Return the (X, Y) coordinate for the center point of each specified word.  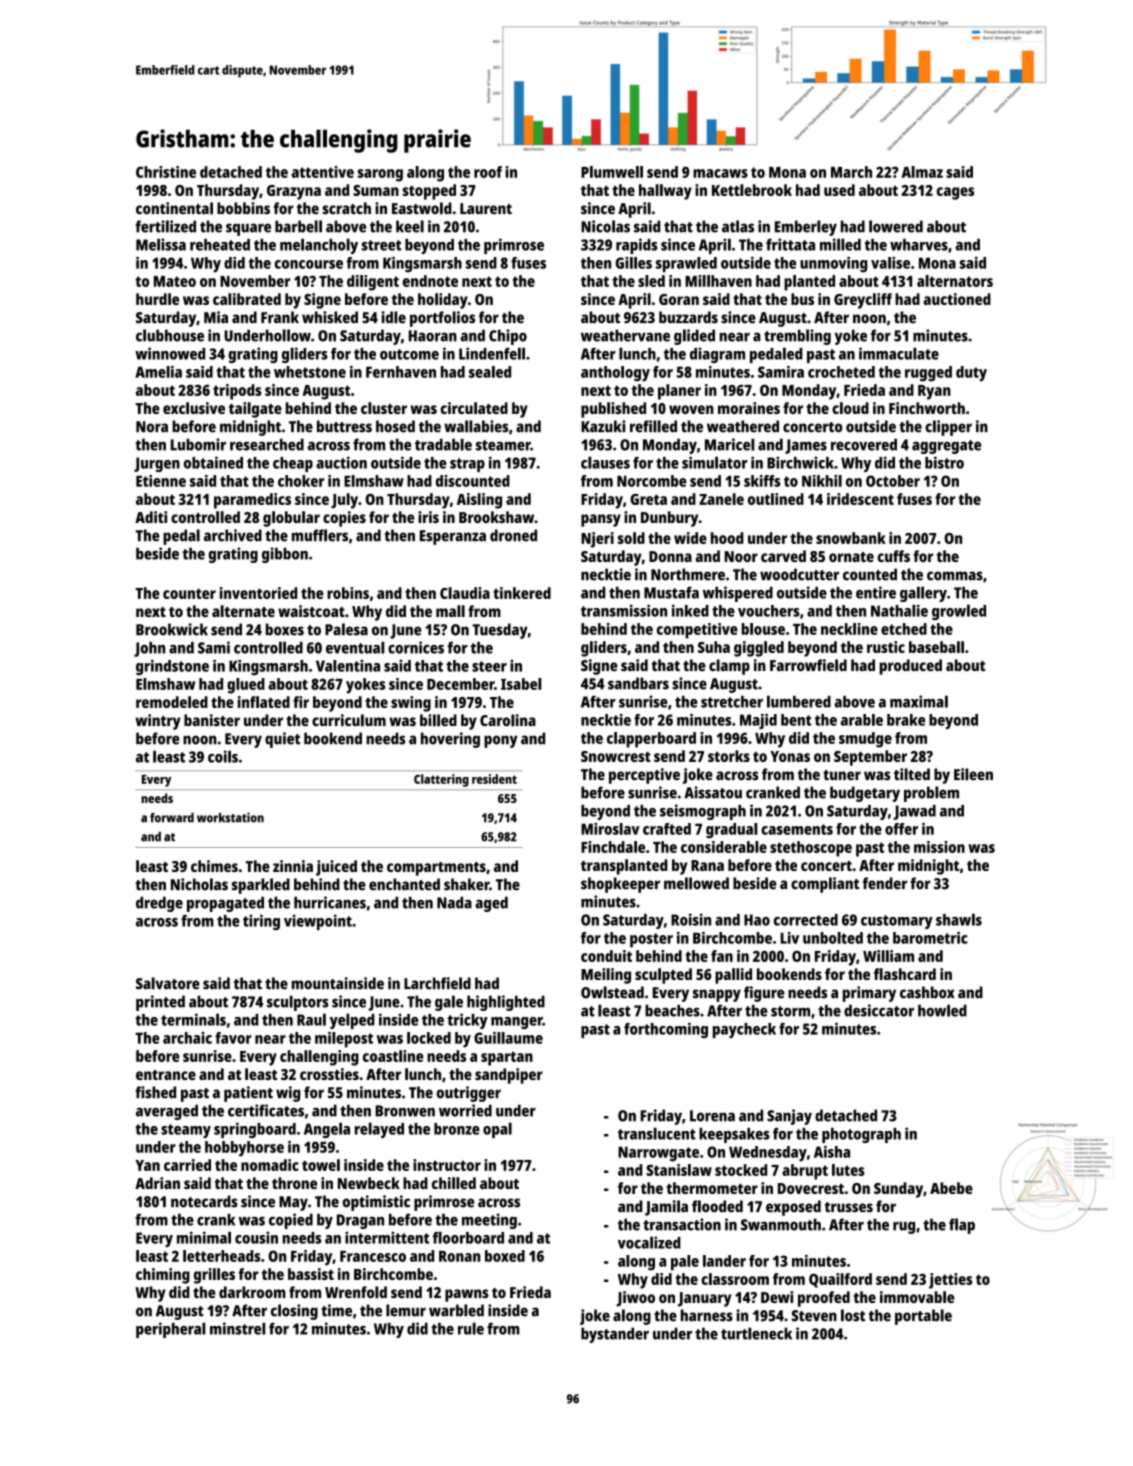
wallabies (476, 426)
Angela (327, 1130)
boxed (505, 1256)
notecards (204, 1201)
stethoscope (811, 849)
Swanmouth (781, 1224)
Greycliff (863, 301)
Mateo (175, 281)
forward (172, 818)
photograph (861, 1135)
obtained (213, 462)
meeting (489, 1221)
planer (679, 392)
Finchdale (613, 847)
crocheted (841, 372)
